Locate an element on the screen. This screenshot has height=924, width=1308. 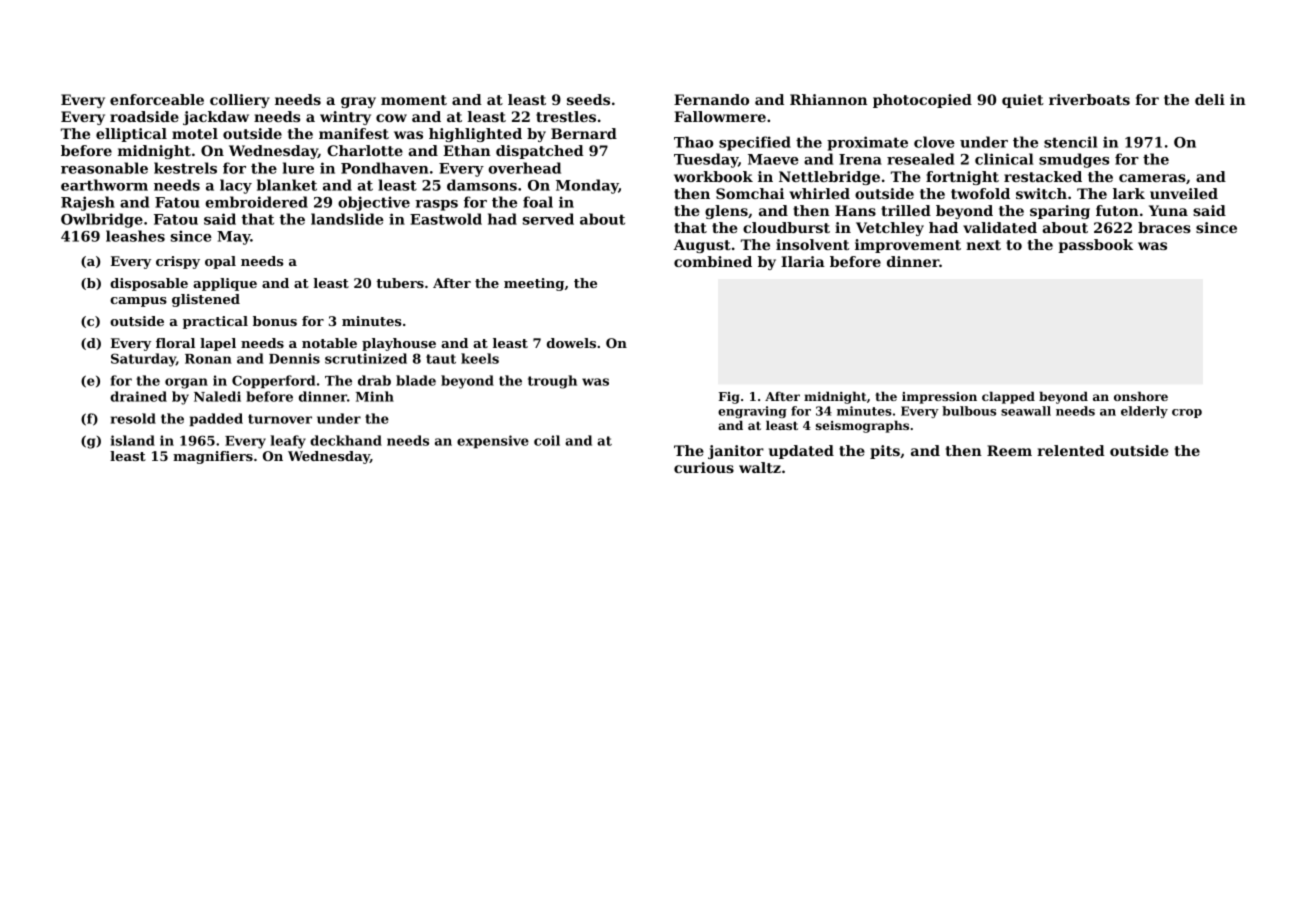
colliery is located at coordinates (240, 101).
